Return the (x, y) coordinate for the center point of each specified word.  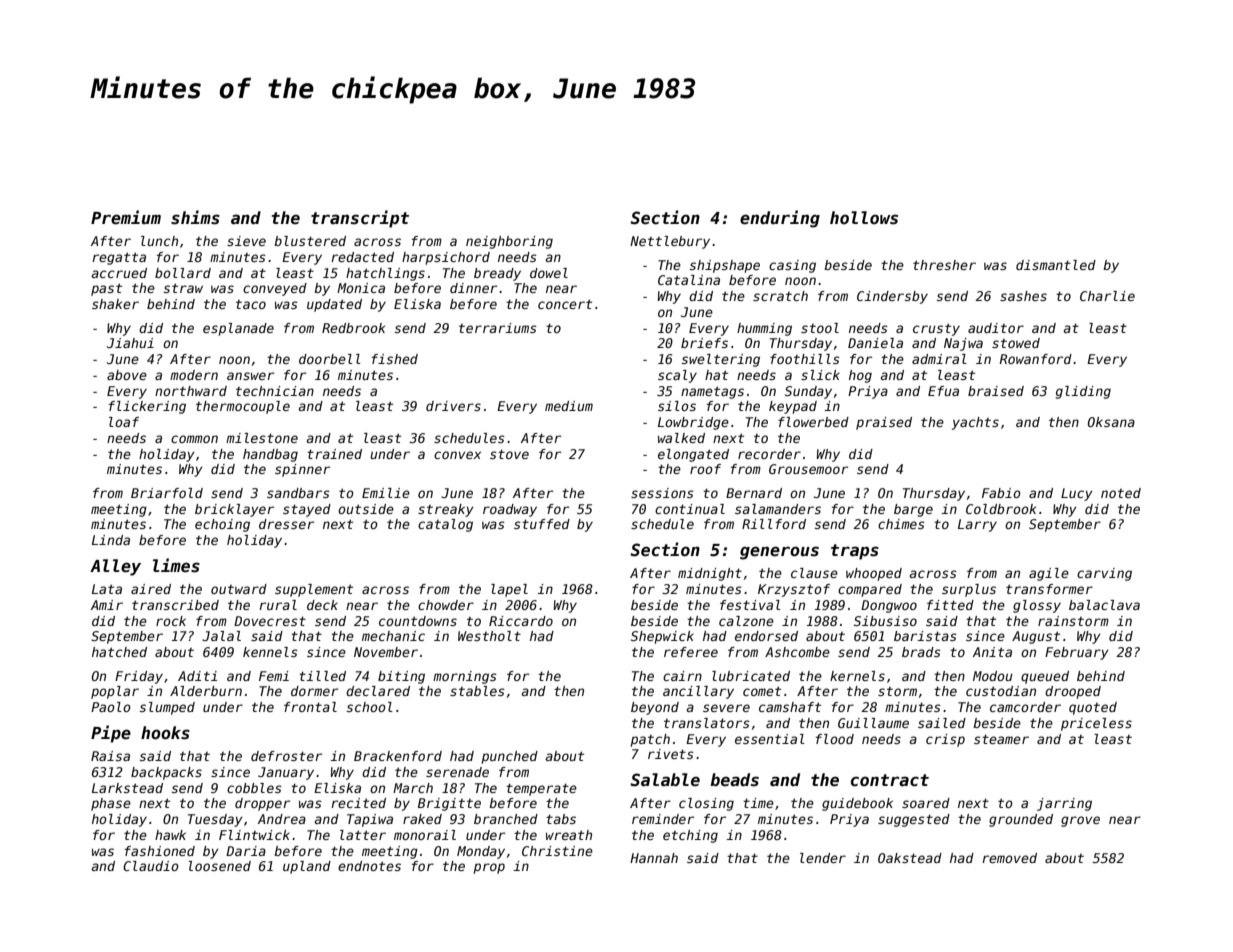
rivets (671, 754)
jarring (1064, 804)
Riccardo (521, 621)
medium (569, 406)
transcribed (175, 605)
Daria (246, 851)
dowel (549, 273)
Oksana (1111, 422)
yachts (975, 423)
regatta (119, 258)
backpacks (166, 773)
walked (681, 438)
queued (1045, 677)
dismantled (1056, 265)
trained (334, 454)
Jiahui (130, 343)
